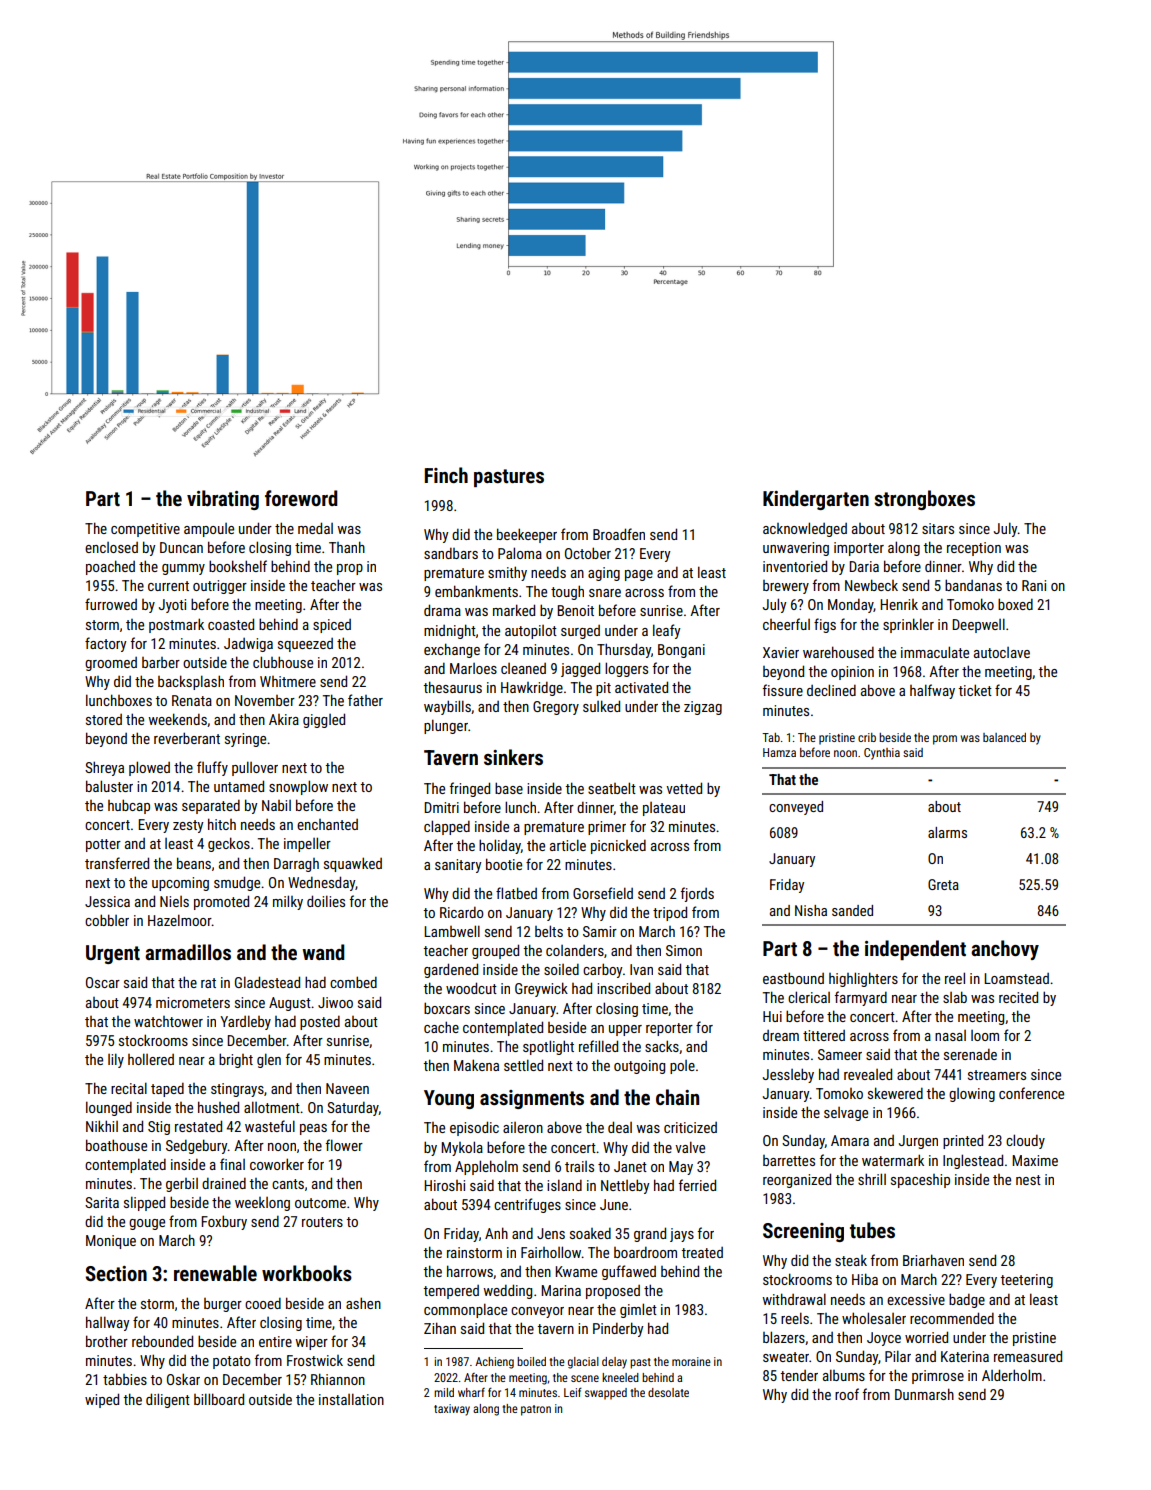  What do you see at coordinates (603, 893) in the screenshot?
I see `Gorsefield` at bounding box center [603, 893].
